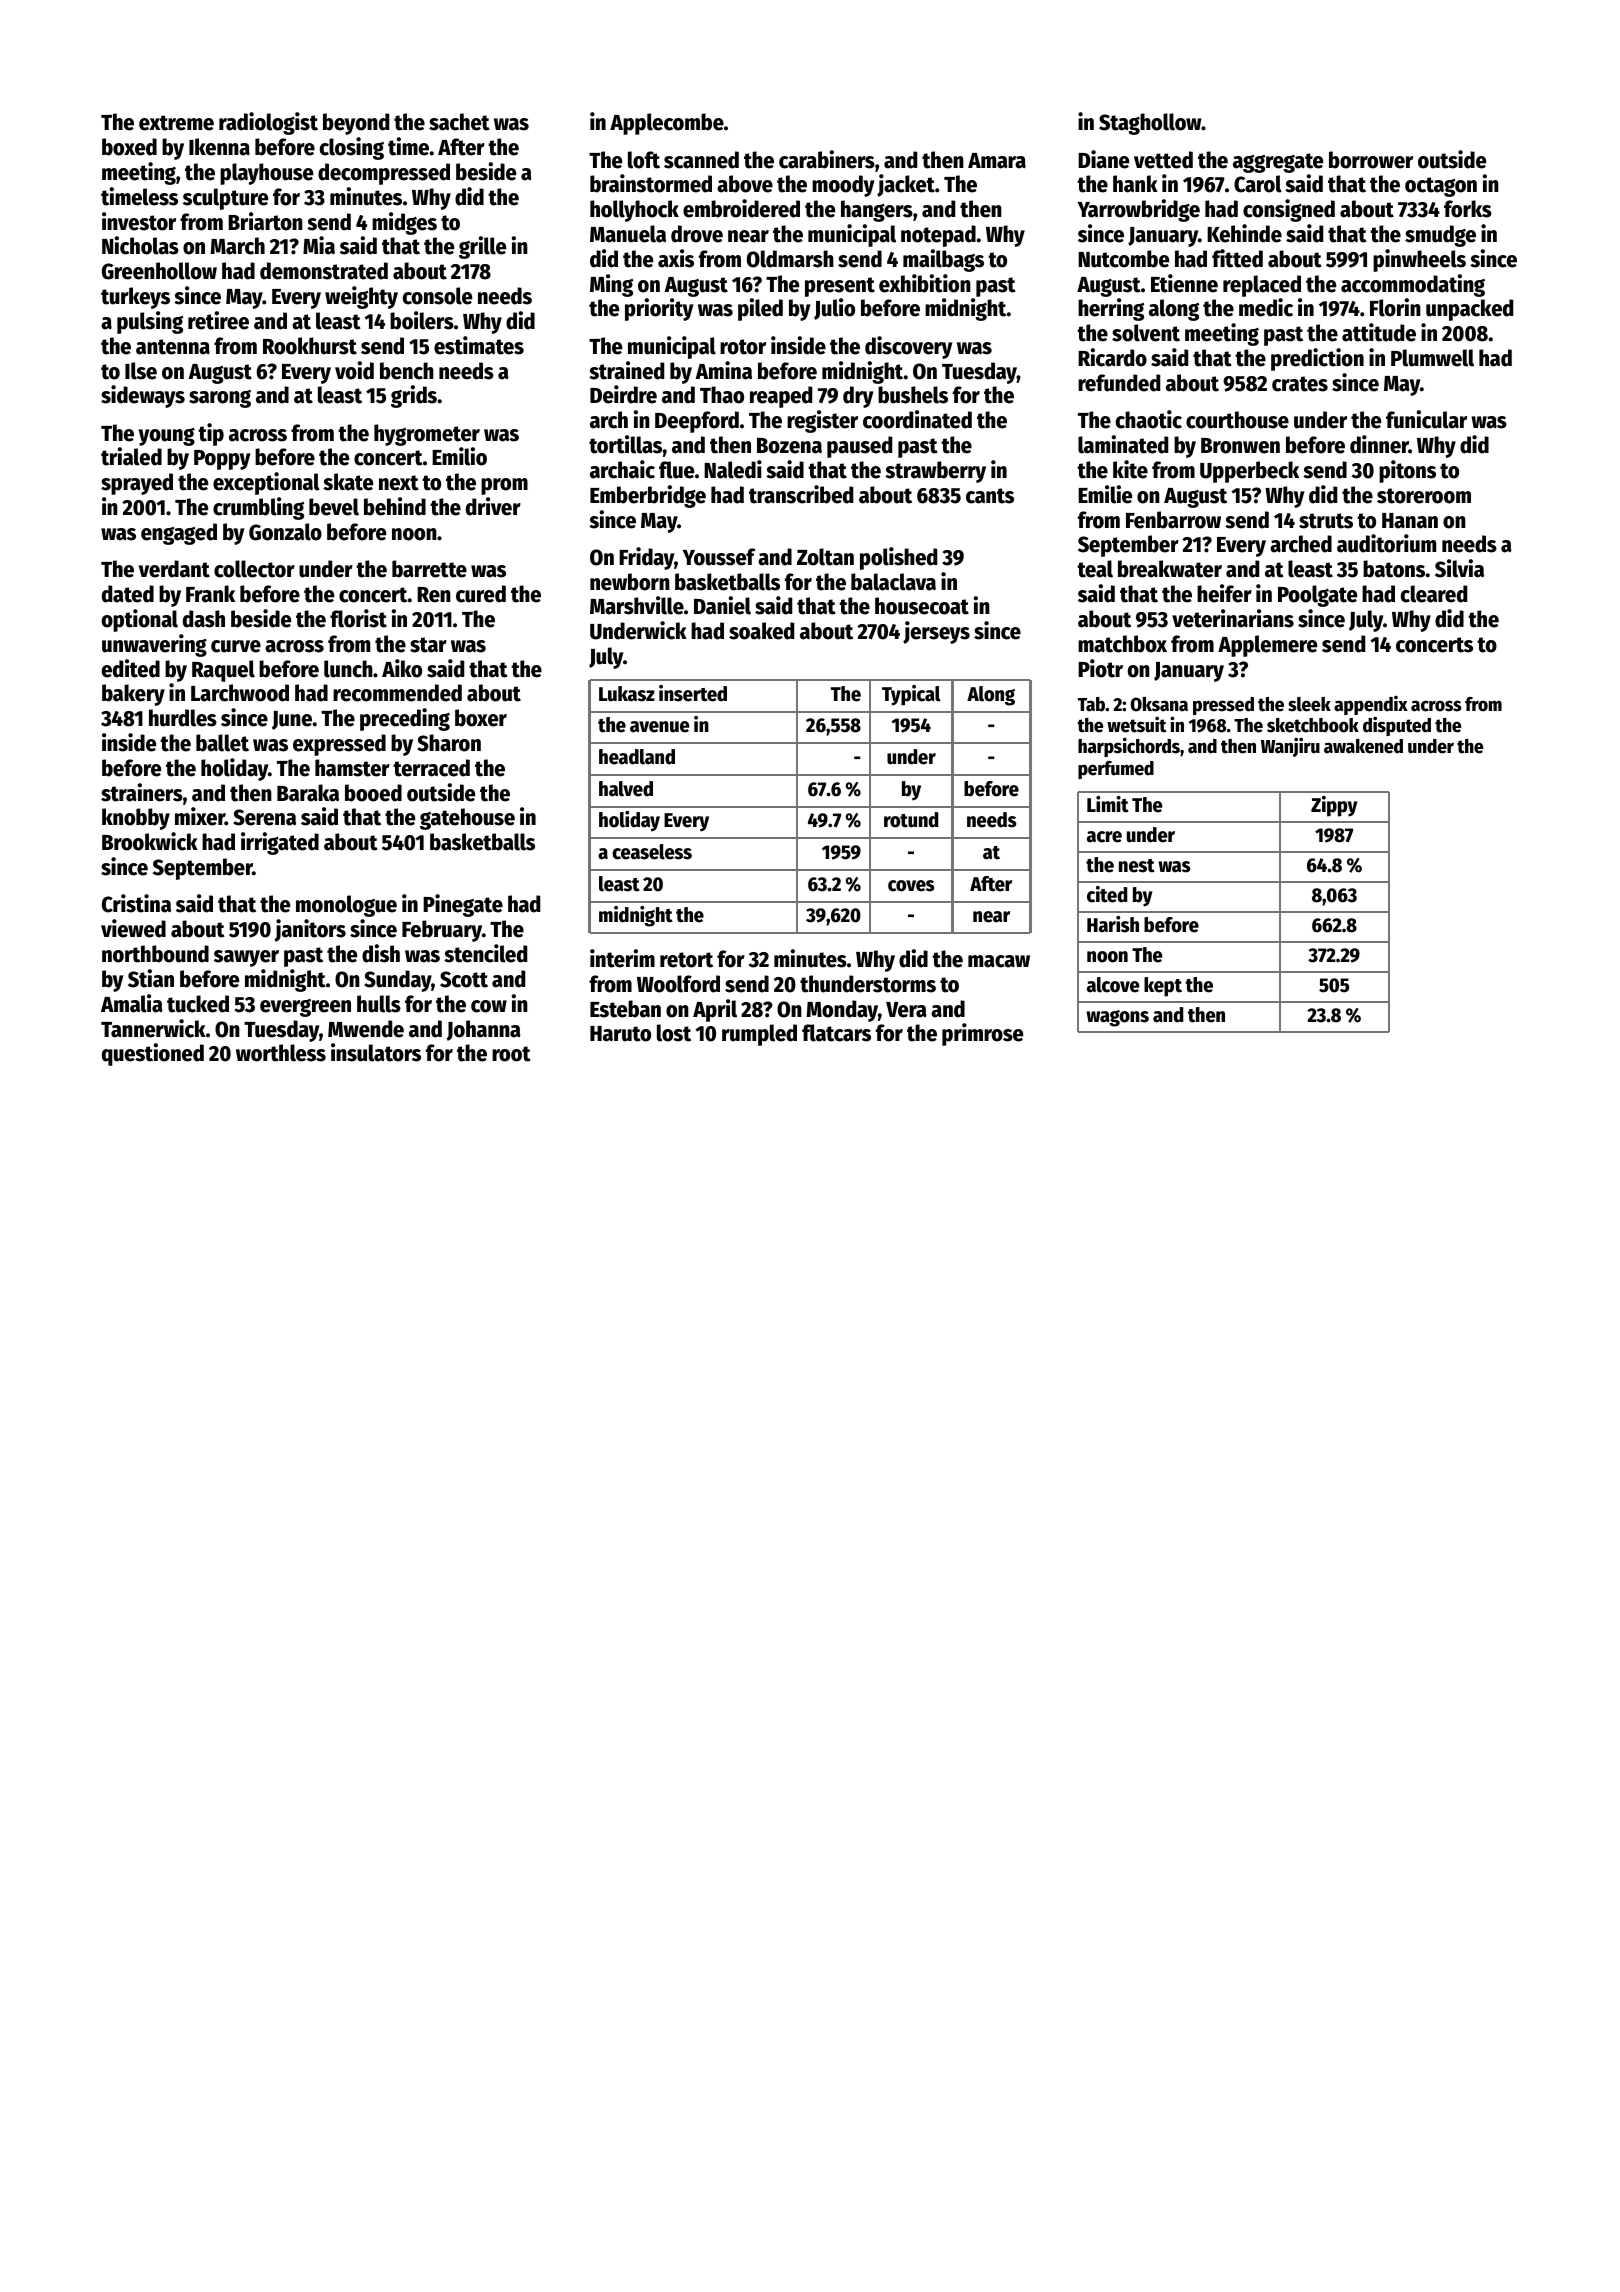  What do you see at coordinates (1184, 283) in the screenshot?
I see `Etienne` at bounding box center [1184, 283].
